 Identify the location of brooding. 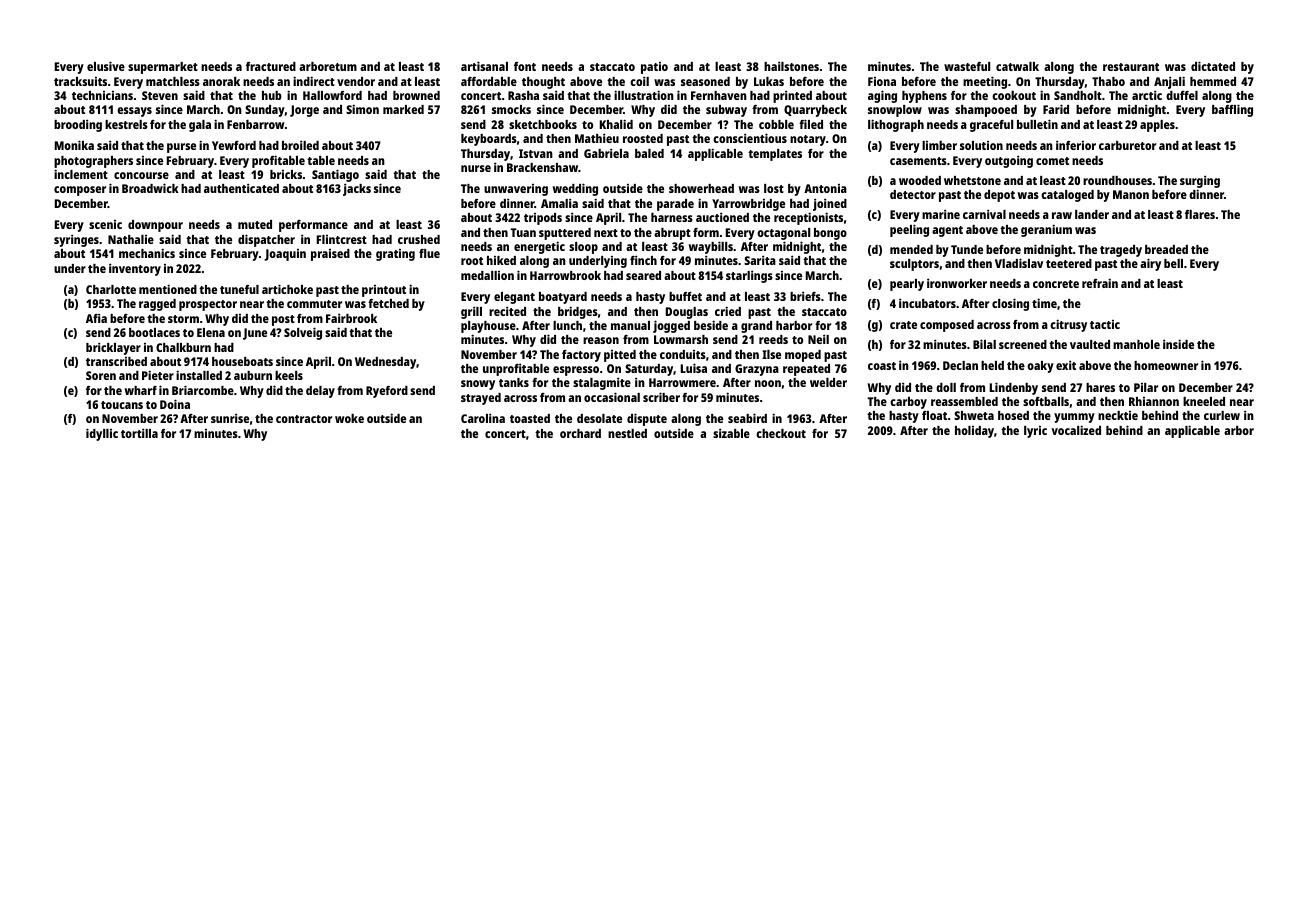
(78, 125).
